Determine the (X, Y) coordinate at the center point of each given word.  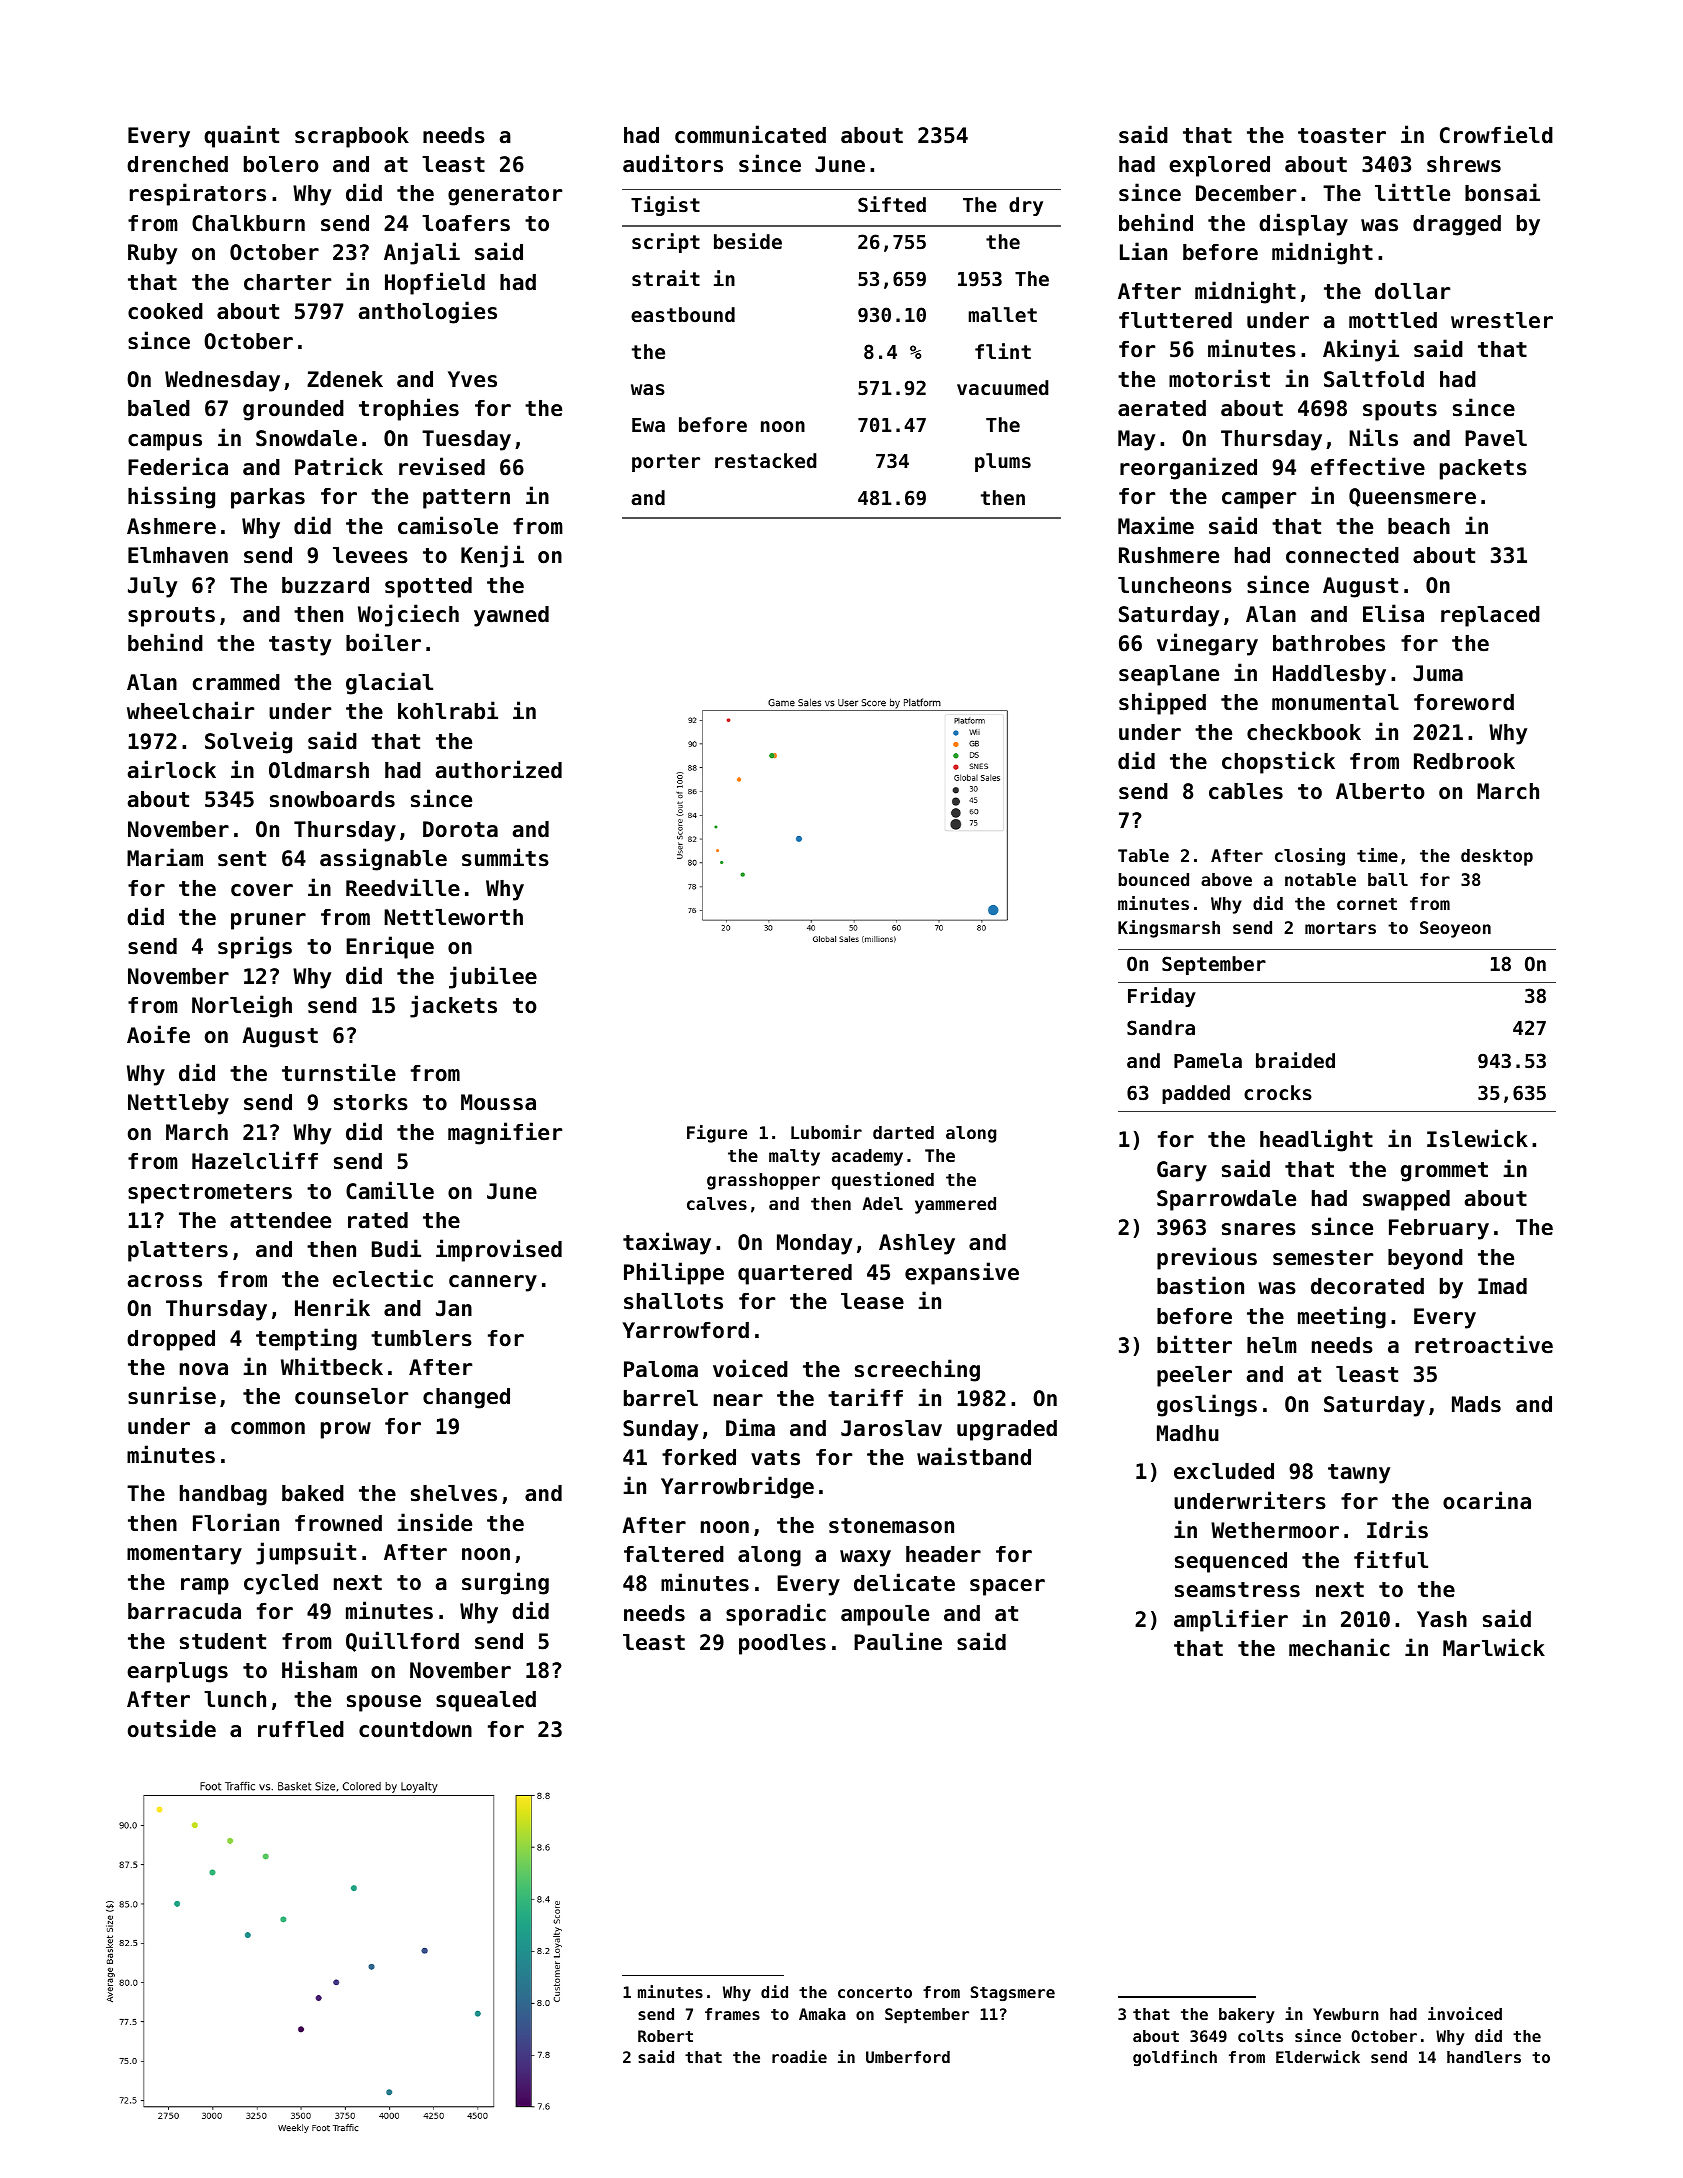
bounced (1154, 879)
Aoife (158, 1034)
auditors (673, 163)
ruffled (301, 1729)
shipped (1162, 703)
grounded (293, 410)
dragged (1457, 225)
